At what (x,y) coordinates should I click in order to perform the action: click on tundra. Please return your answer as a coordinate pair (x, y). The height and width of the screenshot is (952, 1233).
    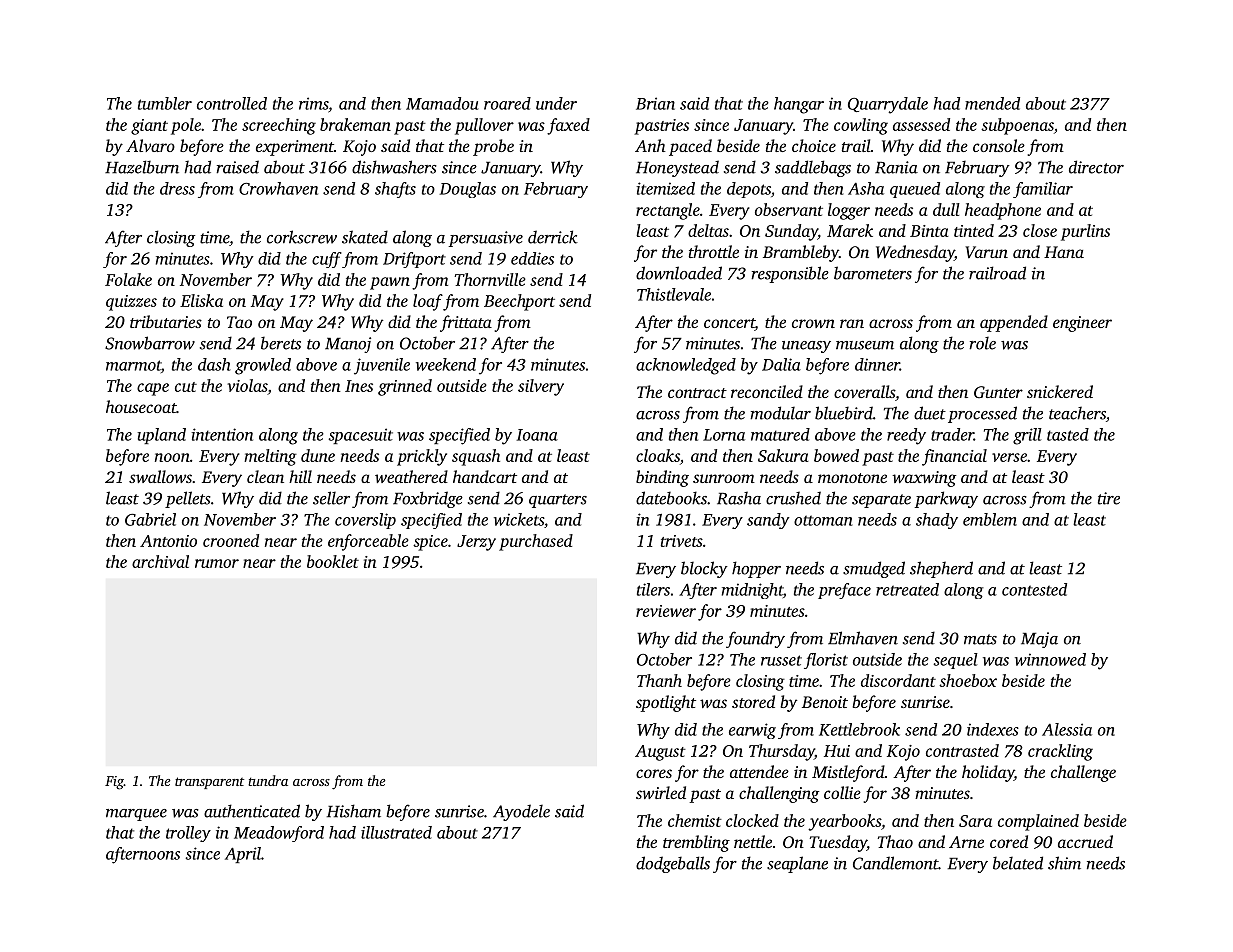
    Looking at the image, I should click on (268, 780).
